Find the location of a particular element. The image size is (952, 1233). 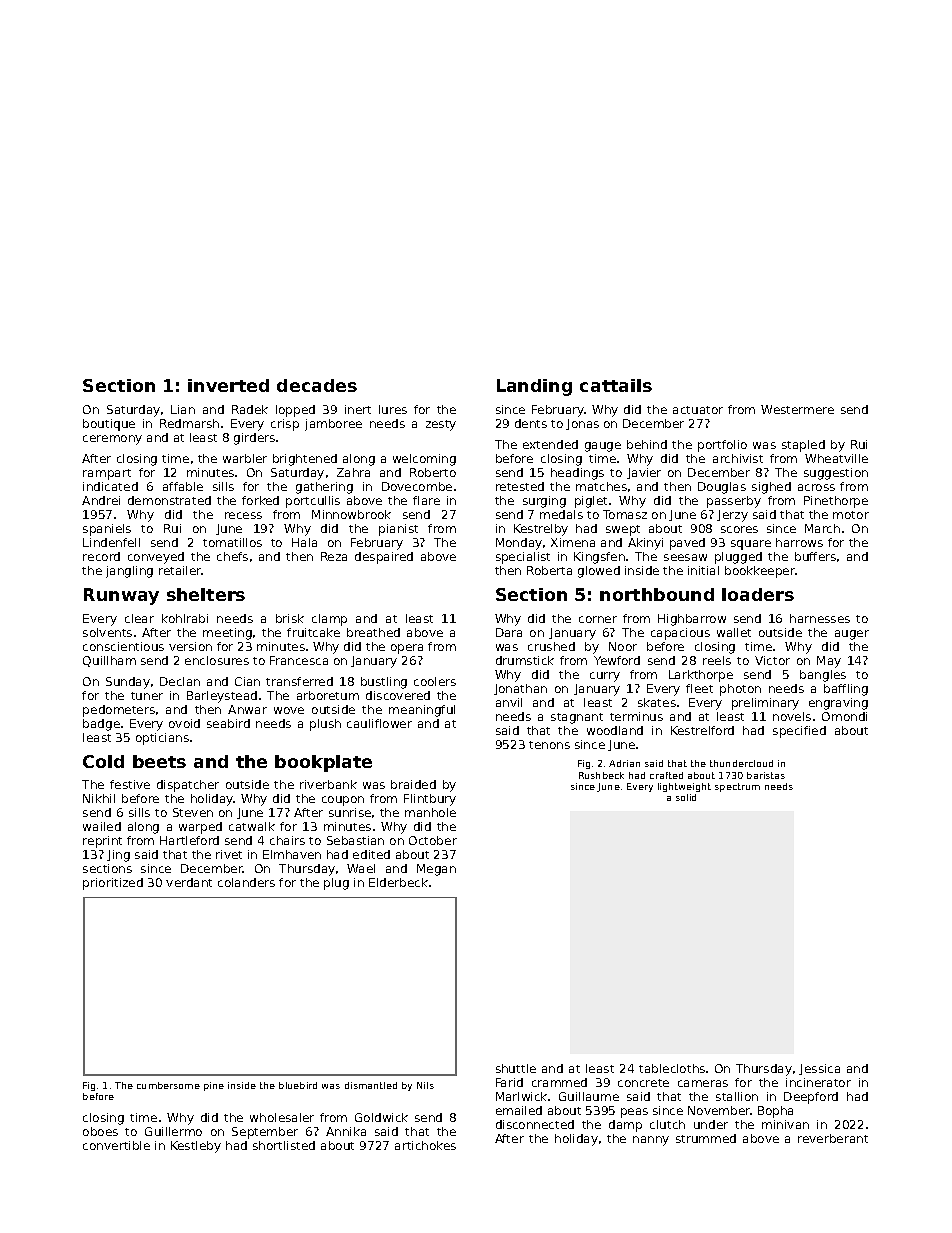

Larkthorpe is located at coordinates (701, 676).
